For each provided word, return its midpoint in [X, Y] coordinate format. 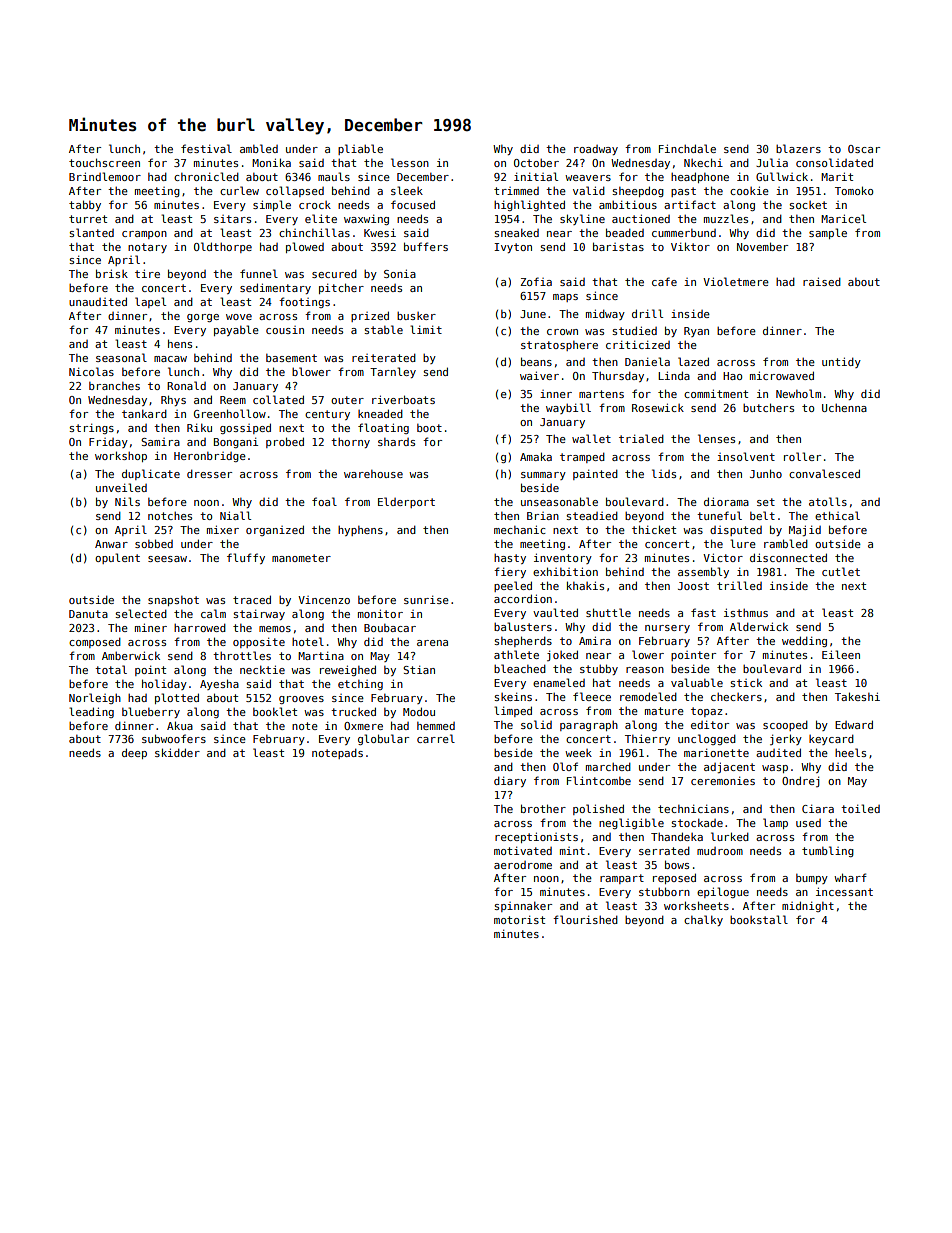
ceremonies [723, 780]
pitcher [341, 288]
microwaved [782, 375]
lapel [150, 302]
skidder [177, 752]
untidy [841, 362]
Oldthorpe [223, 247]
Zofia [536, 281]
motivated [523, 850]
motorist [519, 919]
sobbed [154, 543]
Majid [805, 530]
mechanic [520, 529]
